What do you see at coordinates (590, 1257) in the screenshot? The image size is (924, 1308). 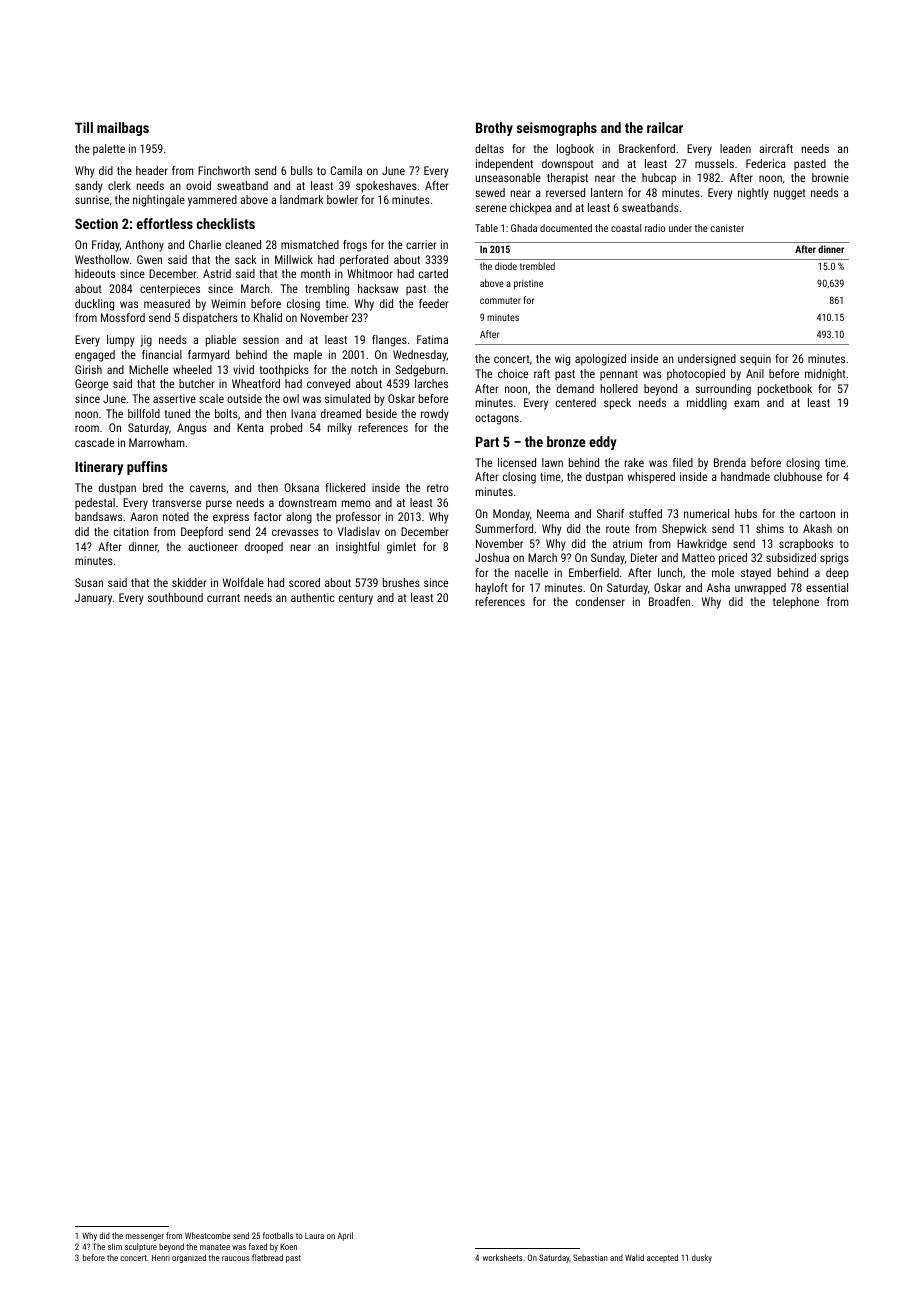 I see `Sebastian` at bounding box center [590, 1257].
